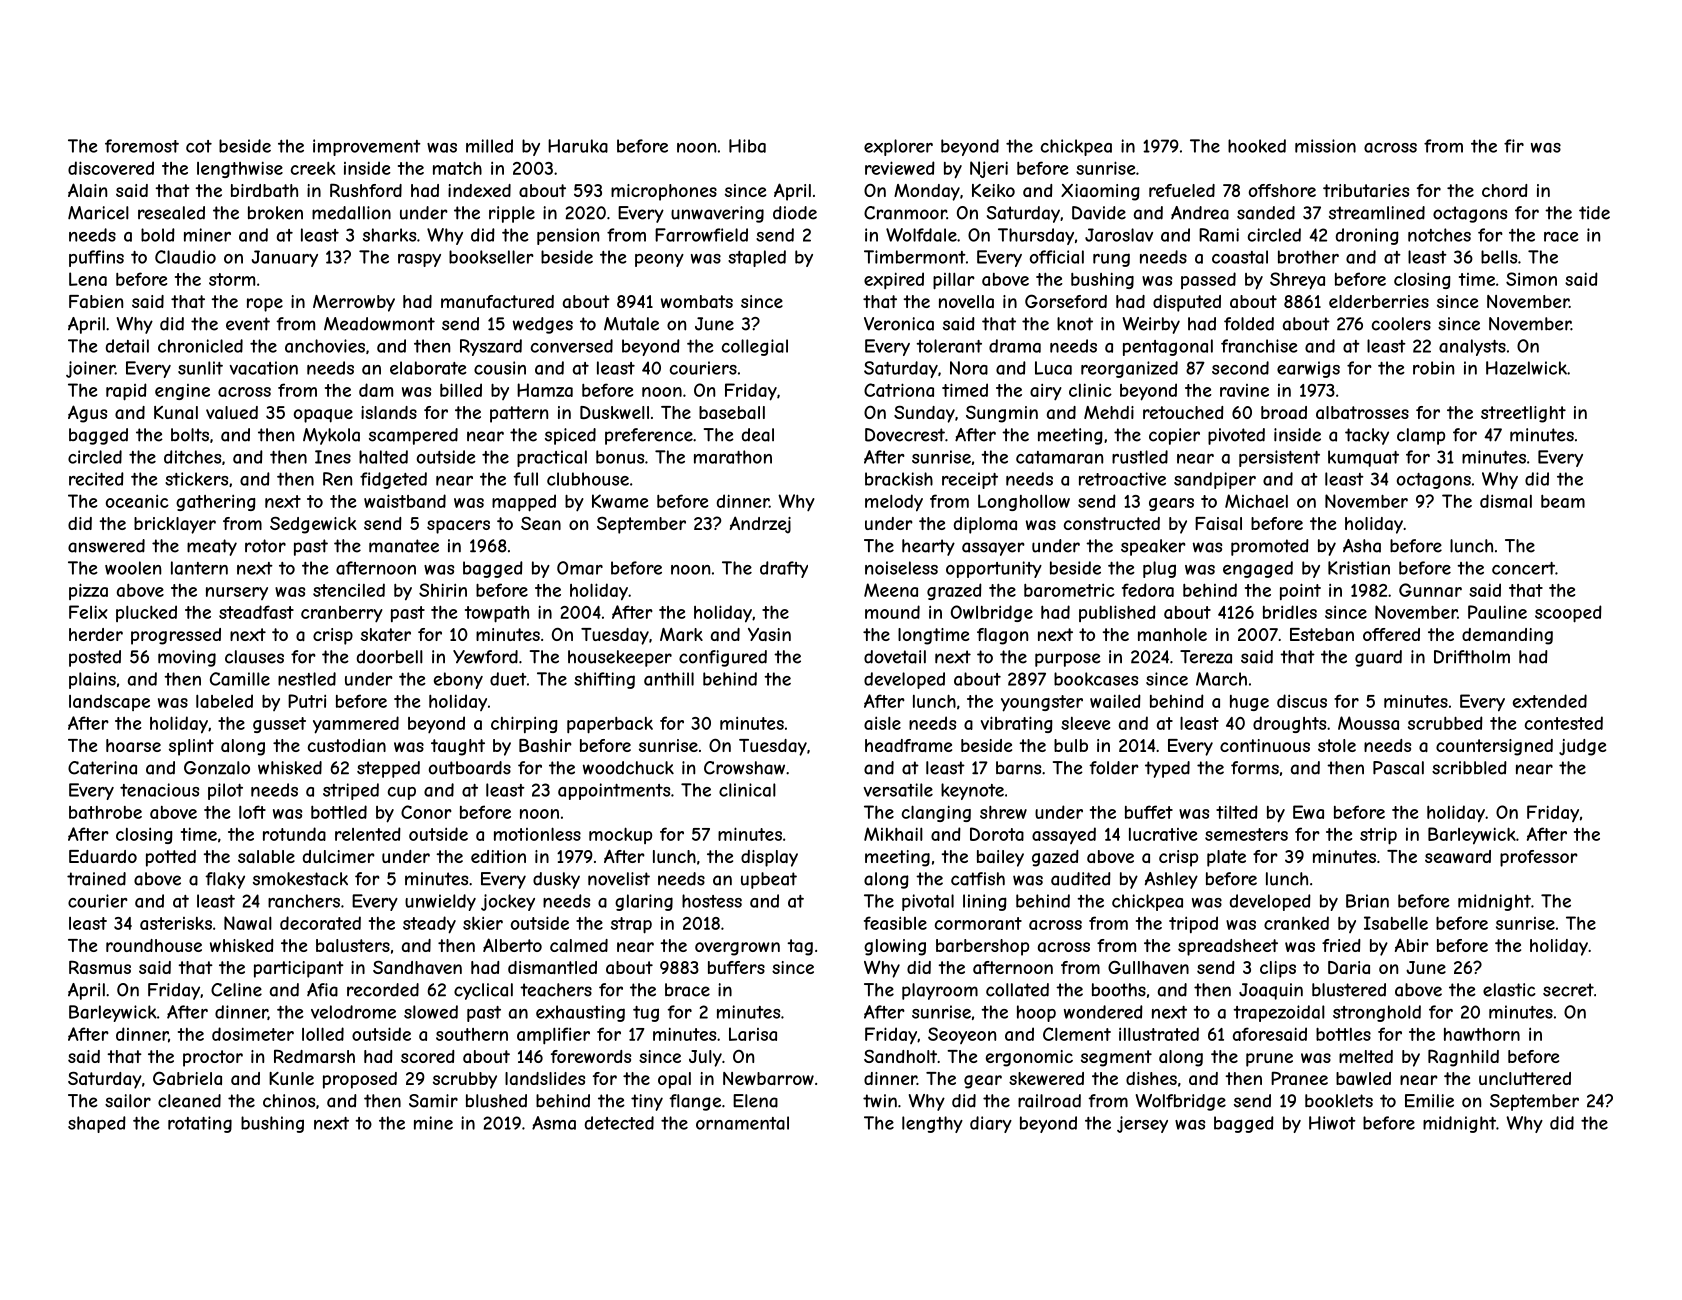 The height and width of the screenshot is (1300, 1682). Describe the element at coordinates (100, 967) in the screenshot. I see `Rasmus` at that location.
